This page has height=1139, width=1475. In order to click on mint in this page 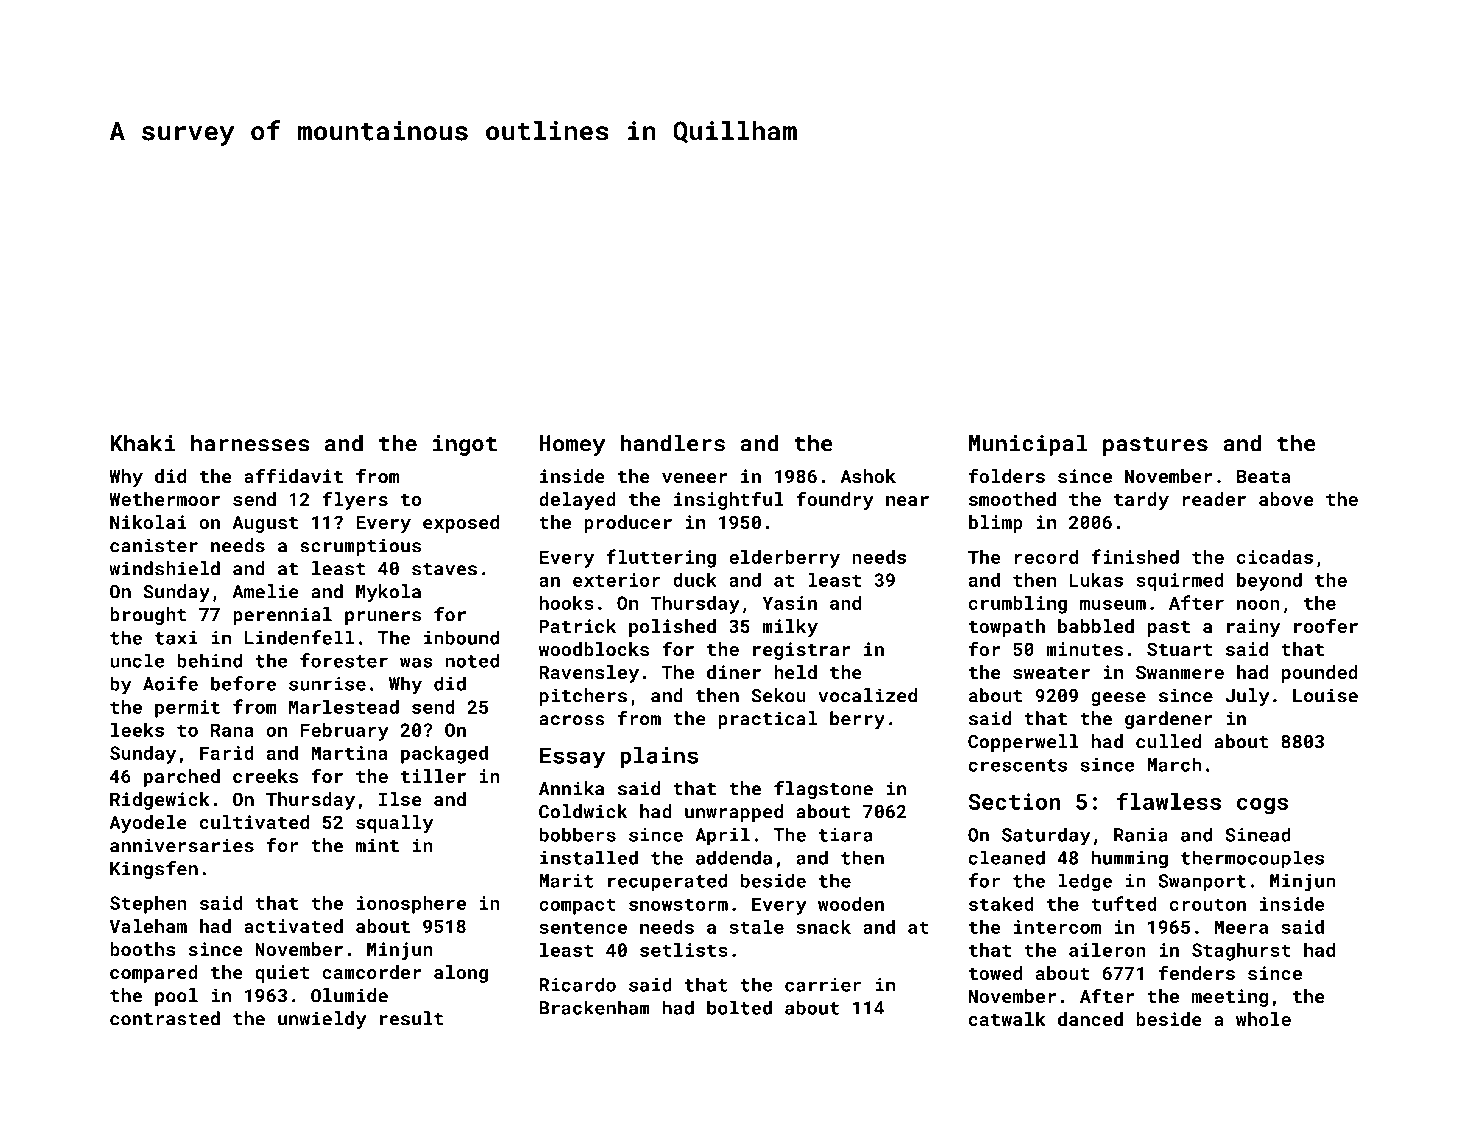, I will do `click(377, 845)`.
